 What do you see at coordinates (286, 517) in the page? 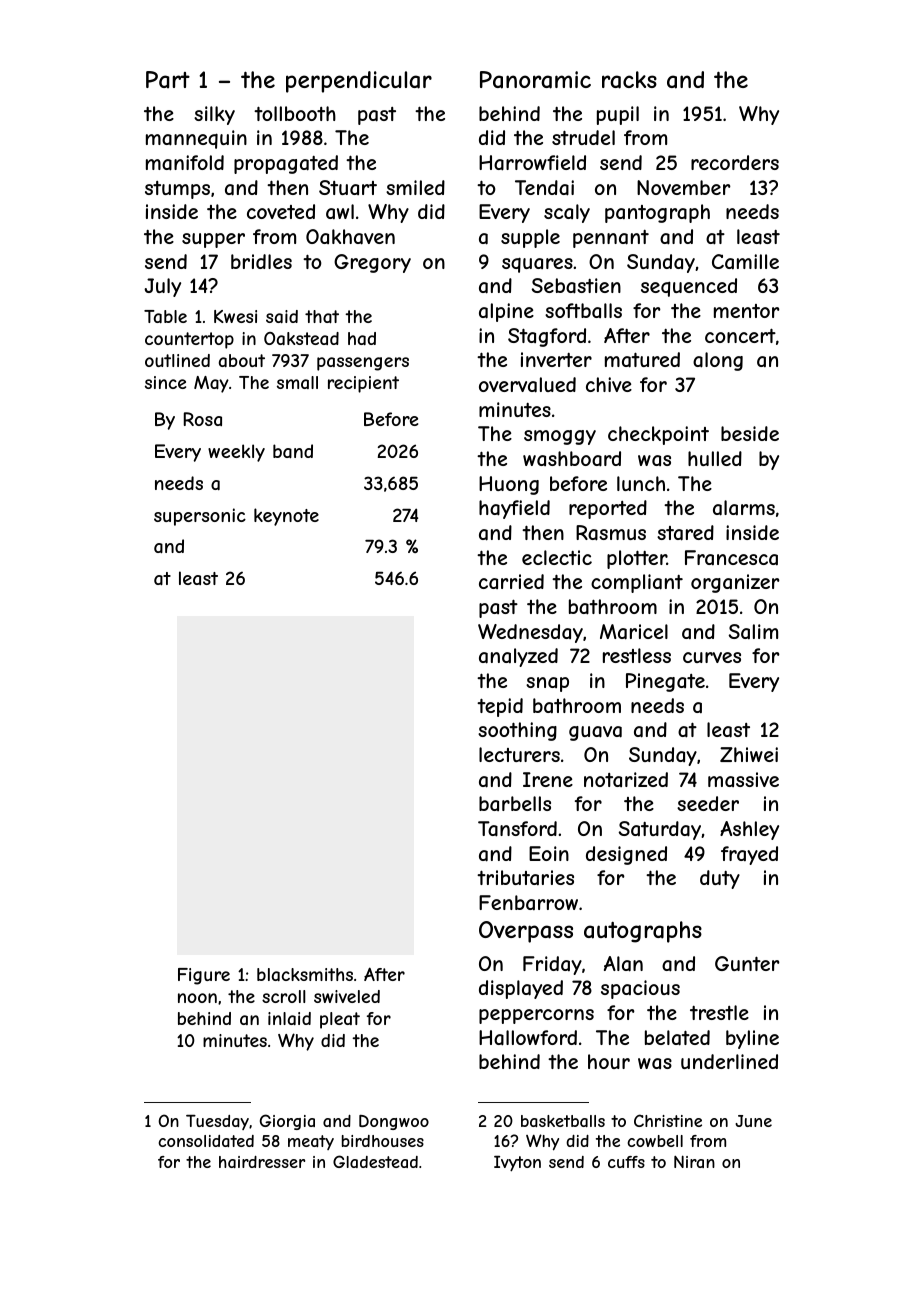
I see `keynote` at bounding box center [286, 517].
